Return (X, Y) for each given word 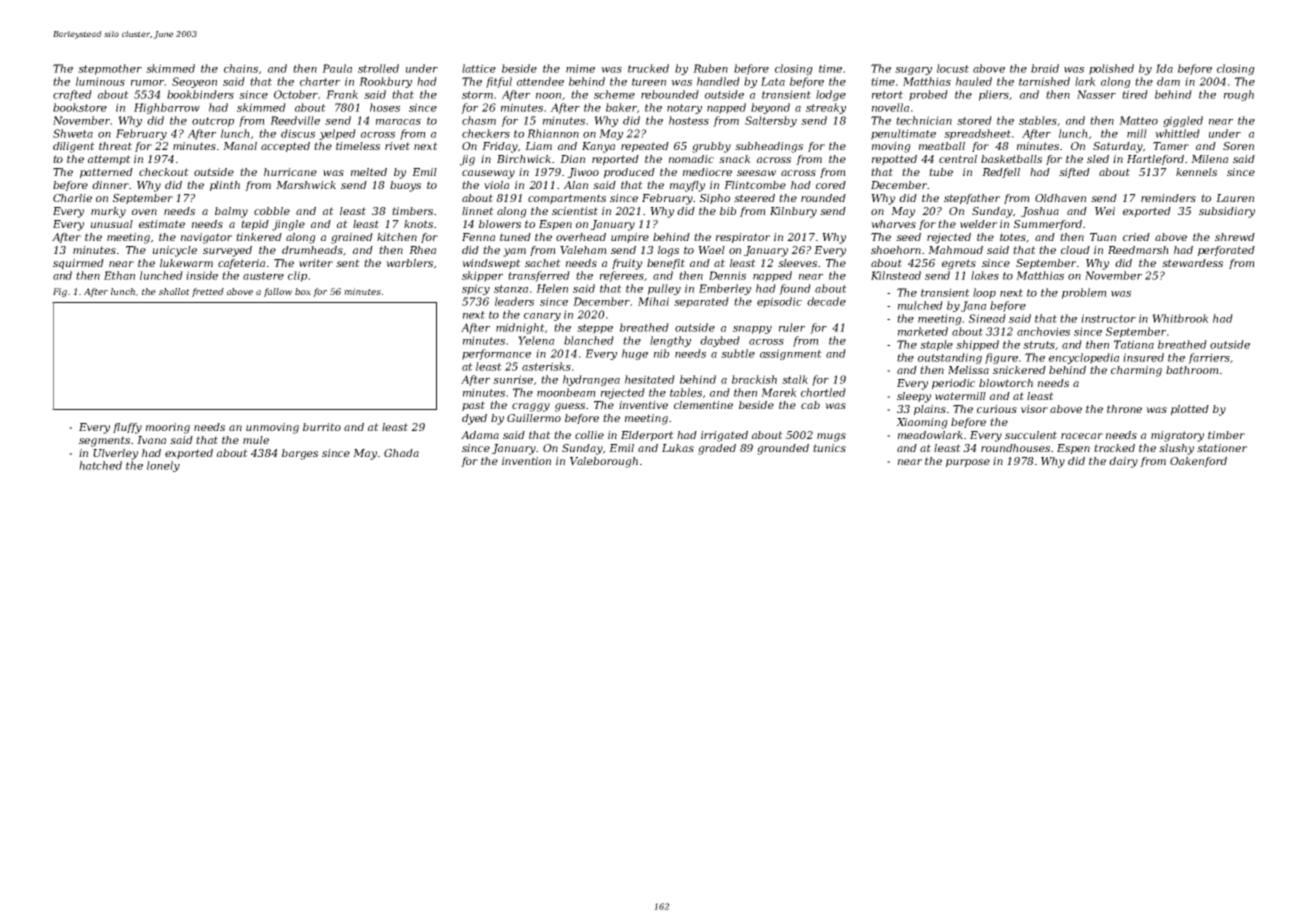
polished (1111, 69)
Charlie (72, 198)
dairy (1123, 462)
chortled (823, 392)
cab (810, 405)
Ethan (119, 275)
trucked (648, 68)
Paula (337, 68)
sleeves (797, 263)
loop (984, 293)
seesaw (756, 173)
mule (256, 440)
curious (997, 409)
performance (496, 354)
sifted (1074, 173)
